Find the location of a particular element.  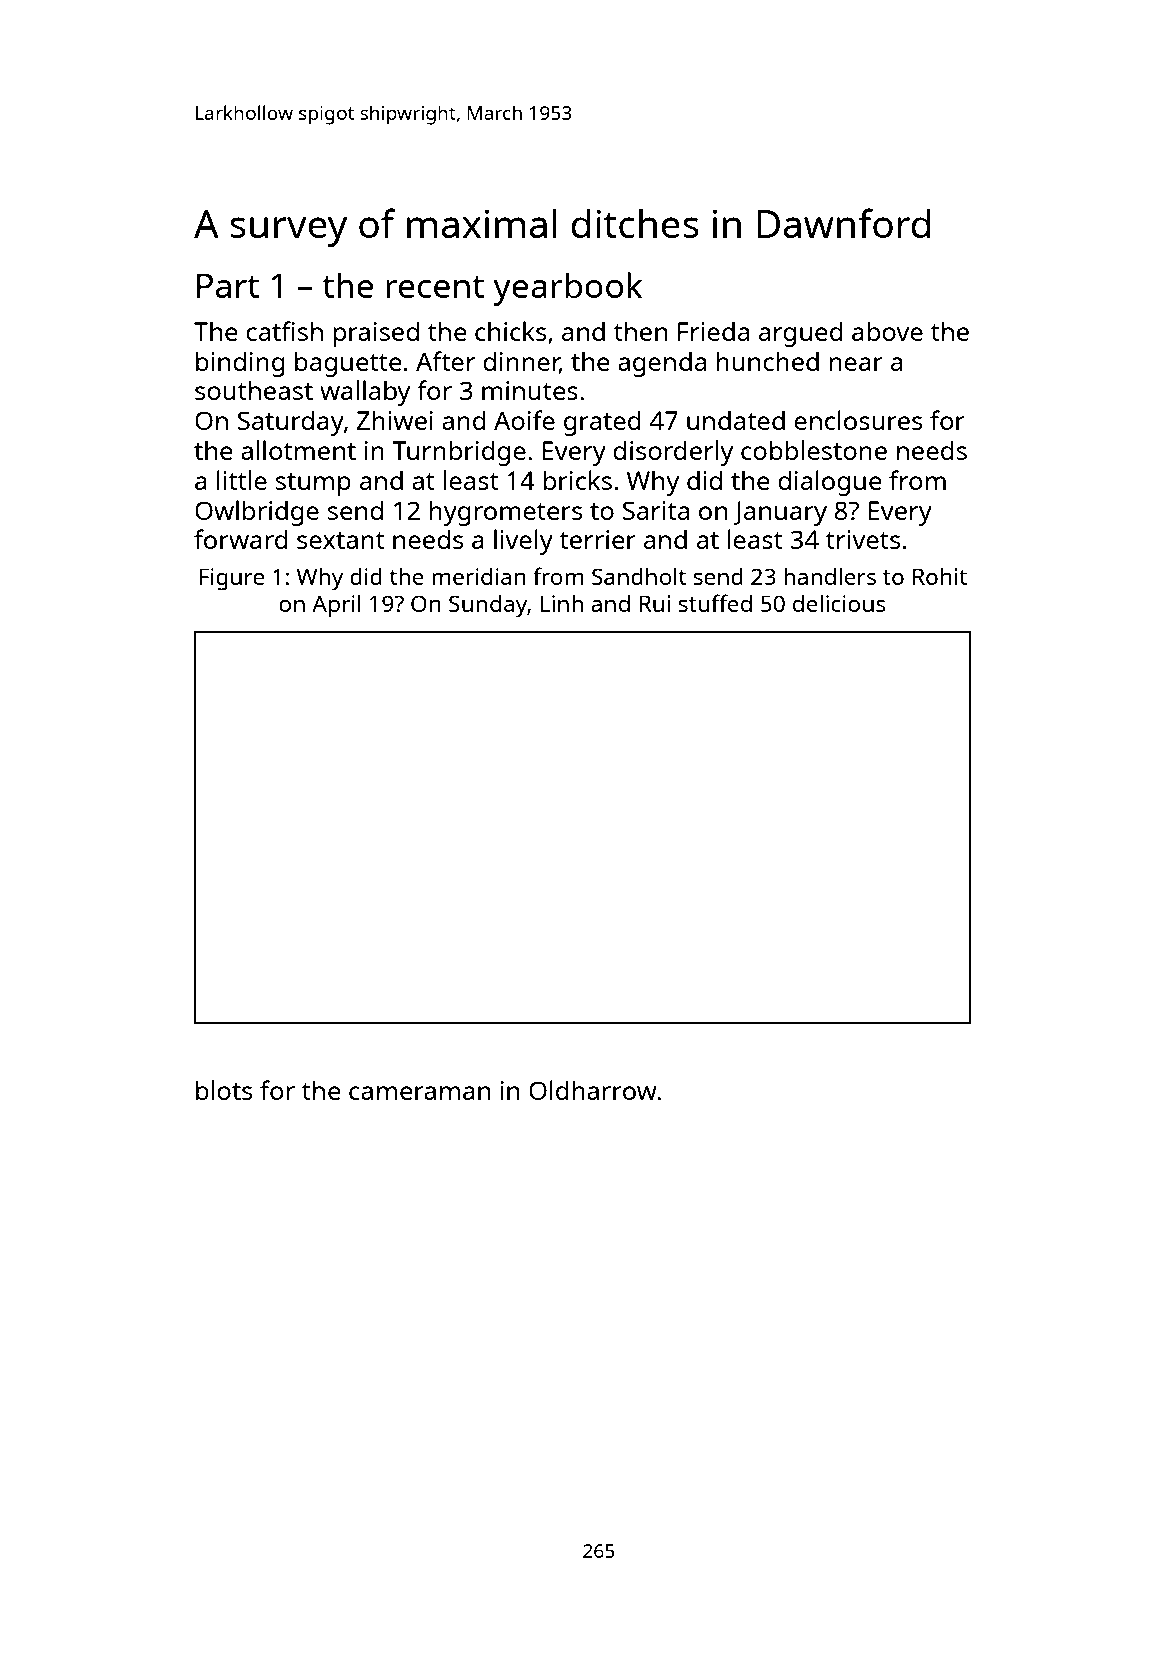

terrier is located at coordinates (597, 539).
